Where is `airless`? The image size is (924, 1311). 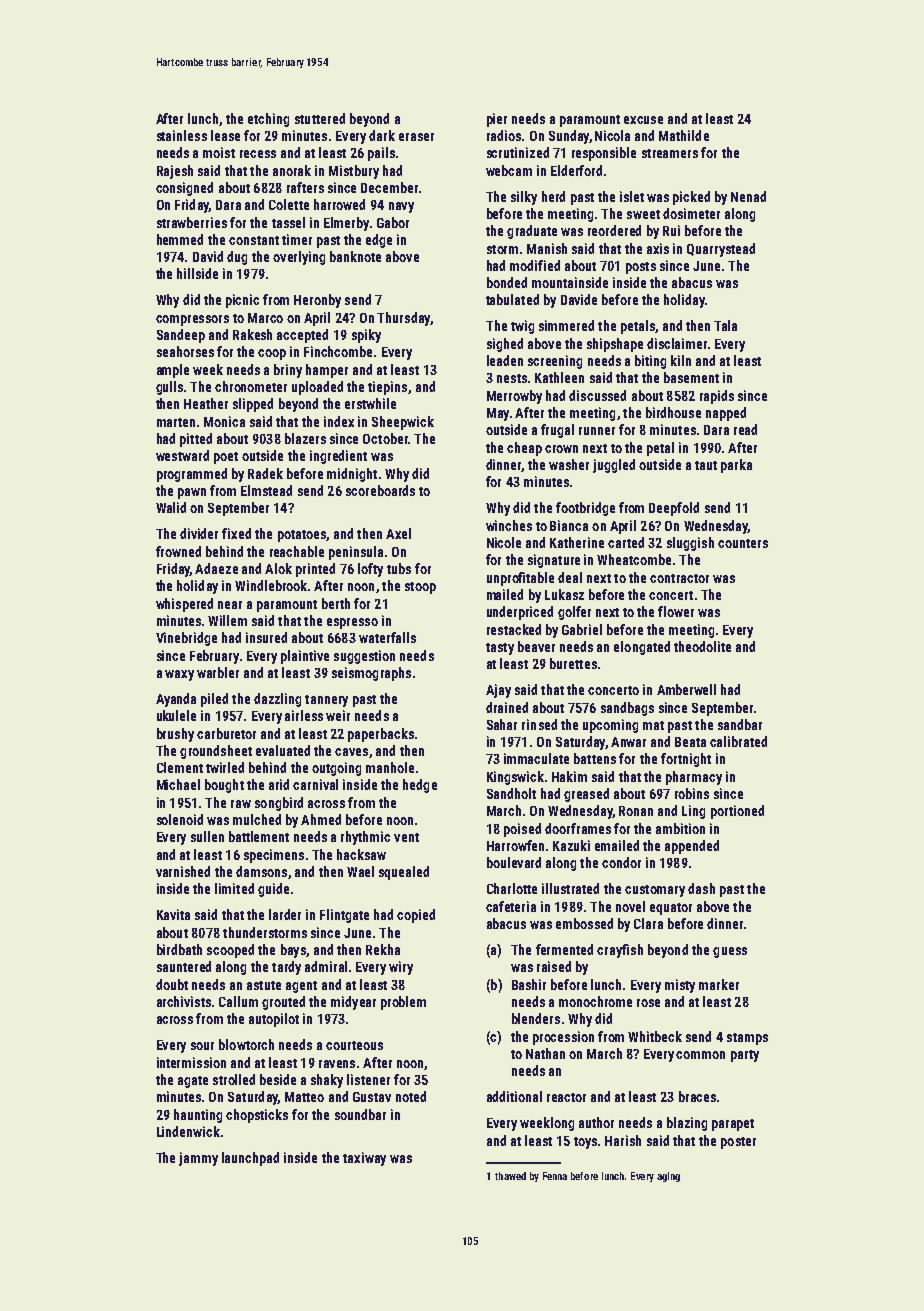 airless is located at coordinates (304, 715).
